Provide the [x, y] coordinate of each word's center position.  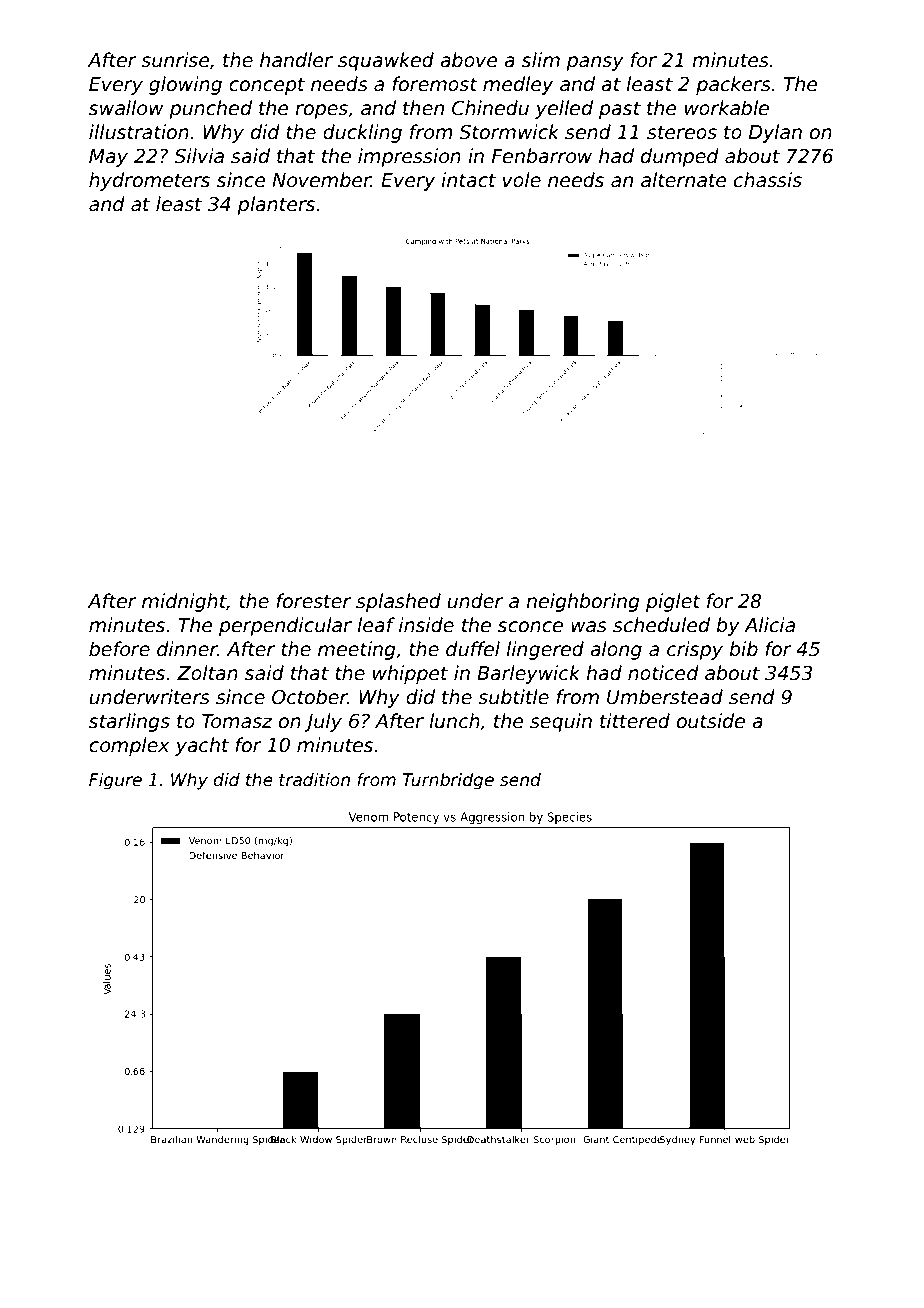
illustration [139, 132]
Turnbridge [448, 781]
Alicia [769, 625]
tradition [314, 780]
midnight [184, 602]
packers [733, 85]
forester [313, 601]
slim [541, 60]
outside [711, 721]
